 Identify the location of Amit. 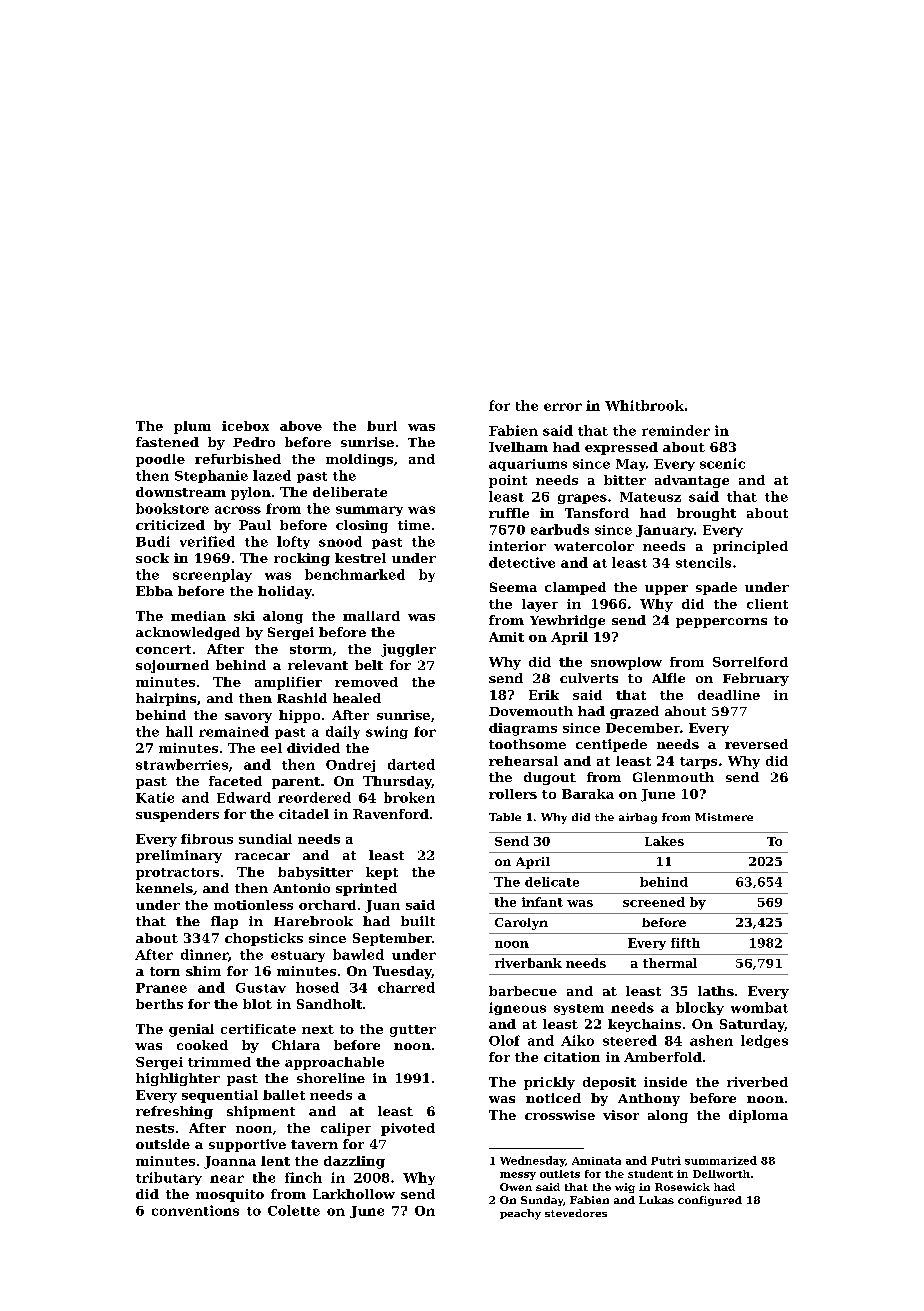
(506, 637).
